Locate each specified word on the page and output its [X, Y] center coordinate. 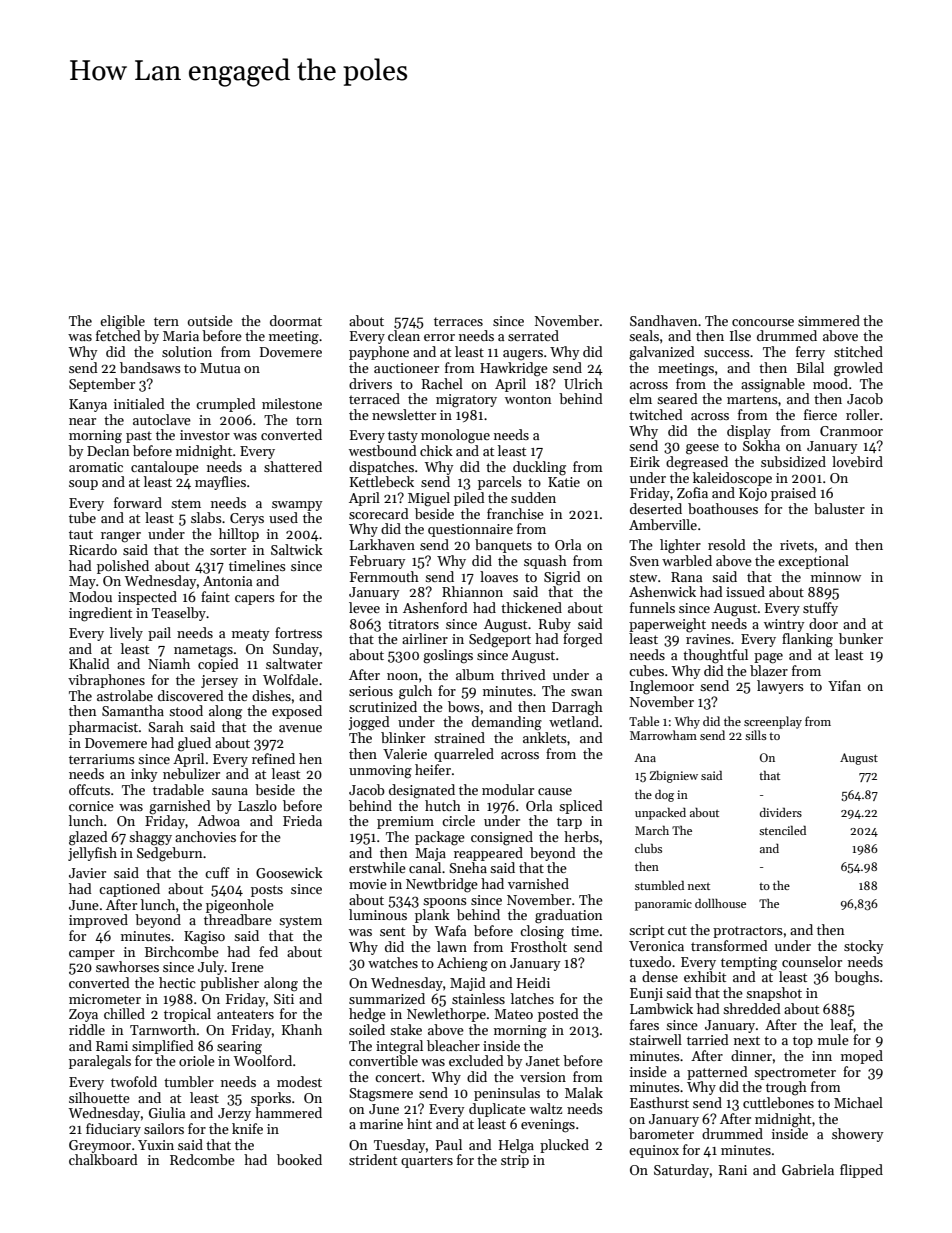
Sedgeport [500, 640]
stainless [478, 998]
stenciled [782, 830]
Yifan [844, 685]
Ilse [740, 335]
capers [255, 600]
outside [210, 320]
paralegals [100, 1062]
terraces [458, 321]
